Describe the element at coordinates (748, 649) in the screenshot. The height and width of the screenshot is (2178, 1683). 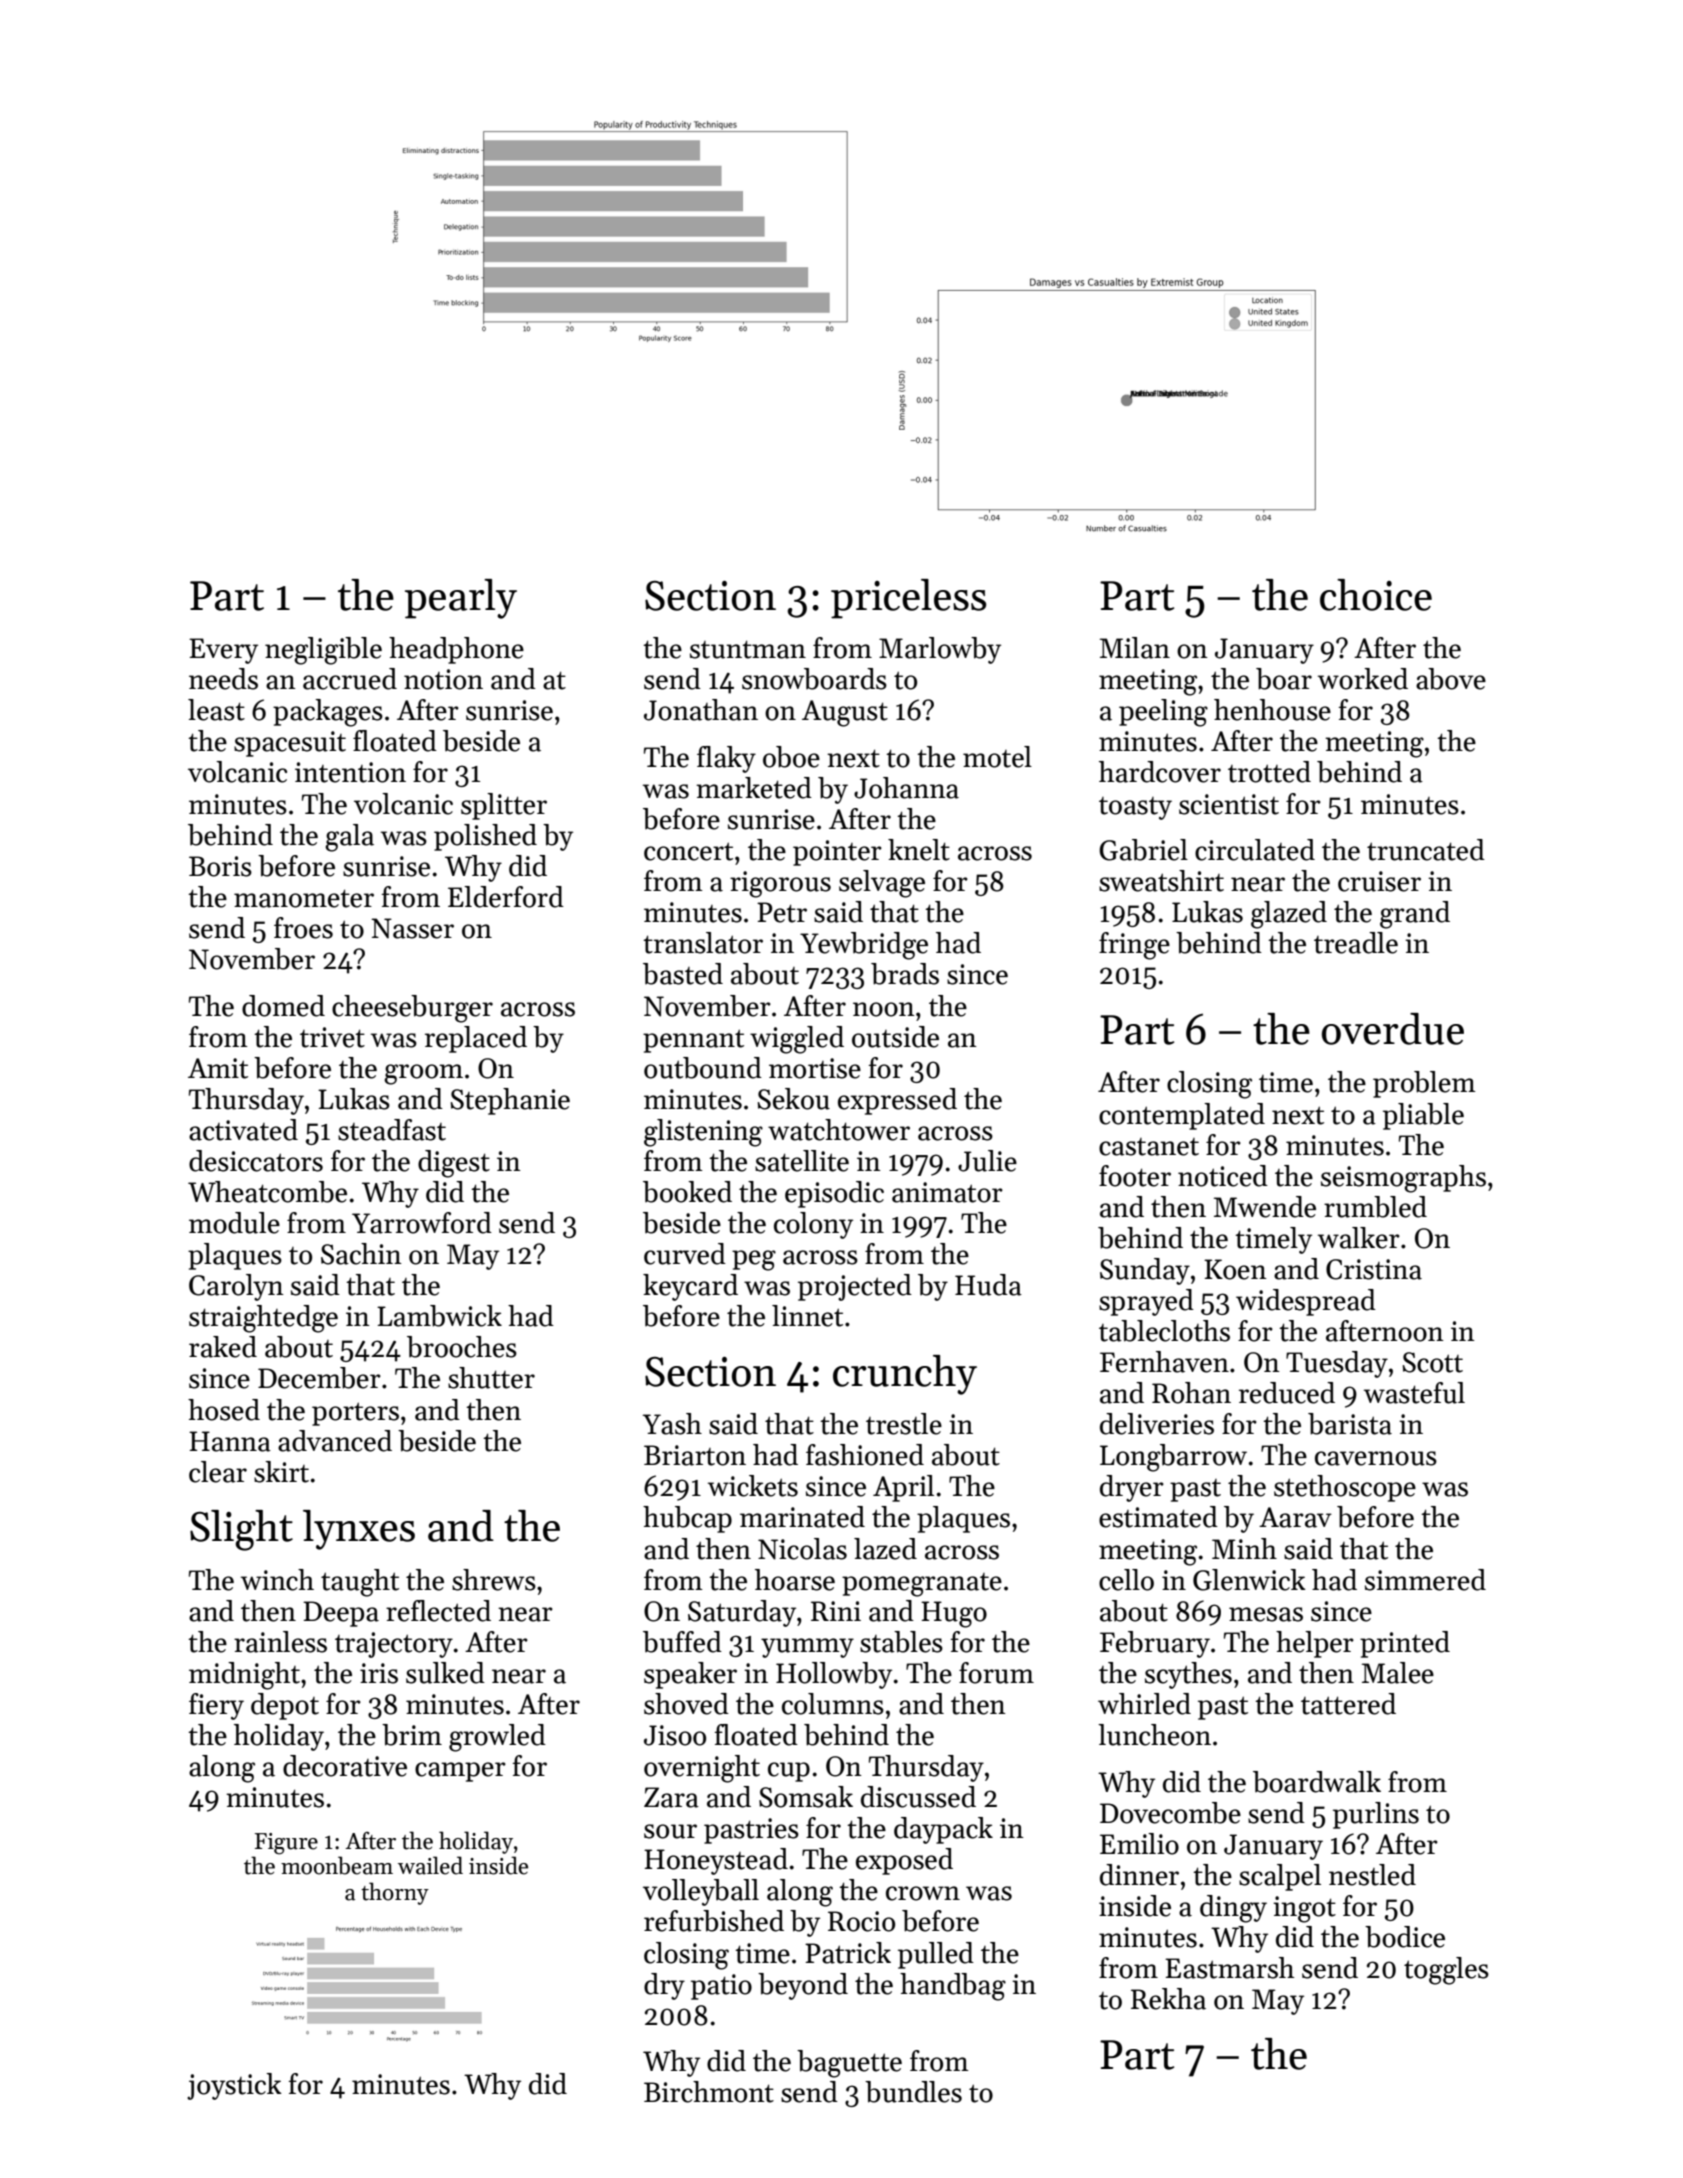
I see `stuntman` at that location.
